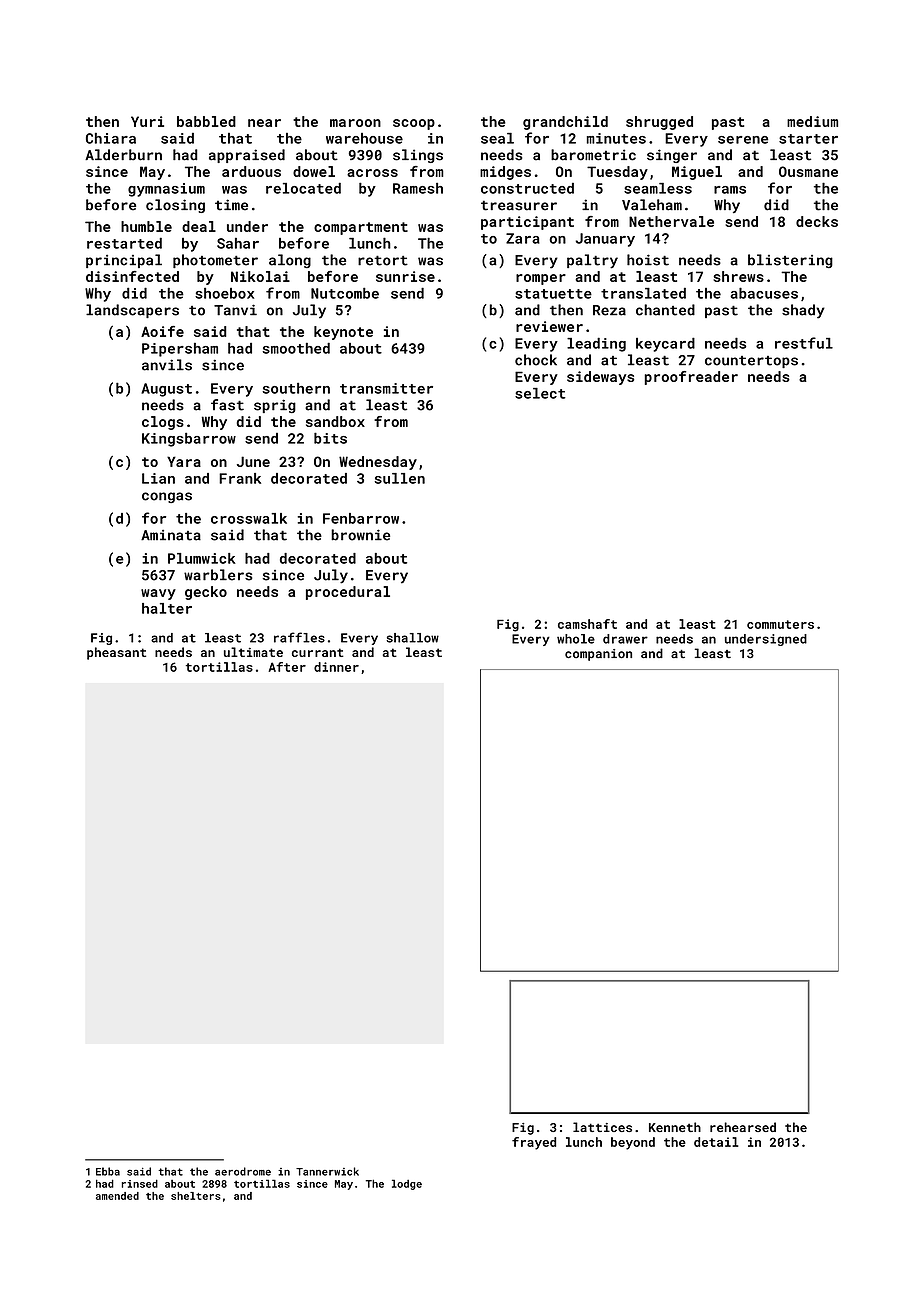 This image has width=924, height=1314. I want to click on drawer, so click(625, 639).
